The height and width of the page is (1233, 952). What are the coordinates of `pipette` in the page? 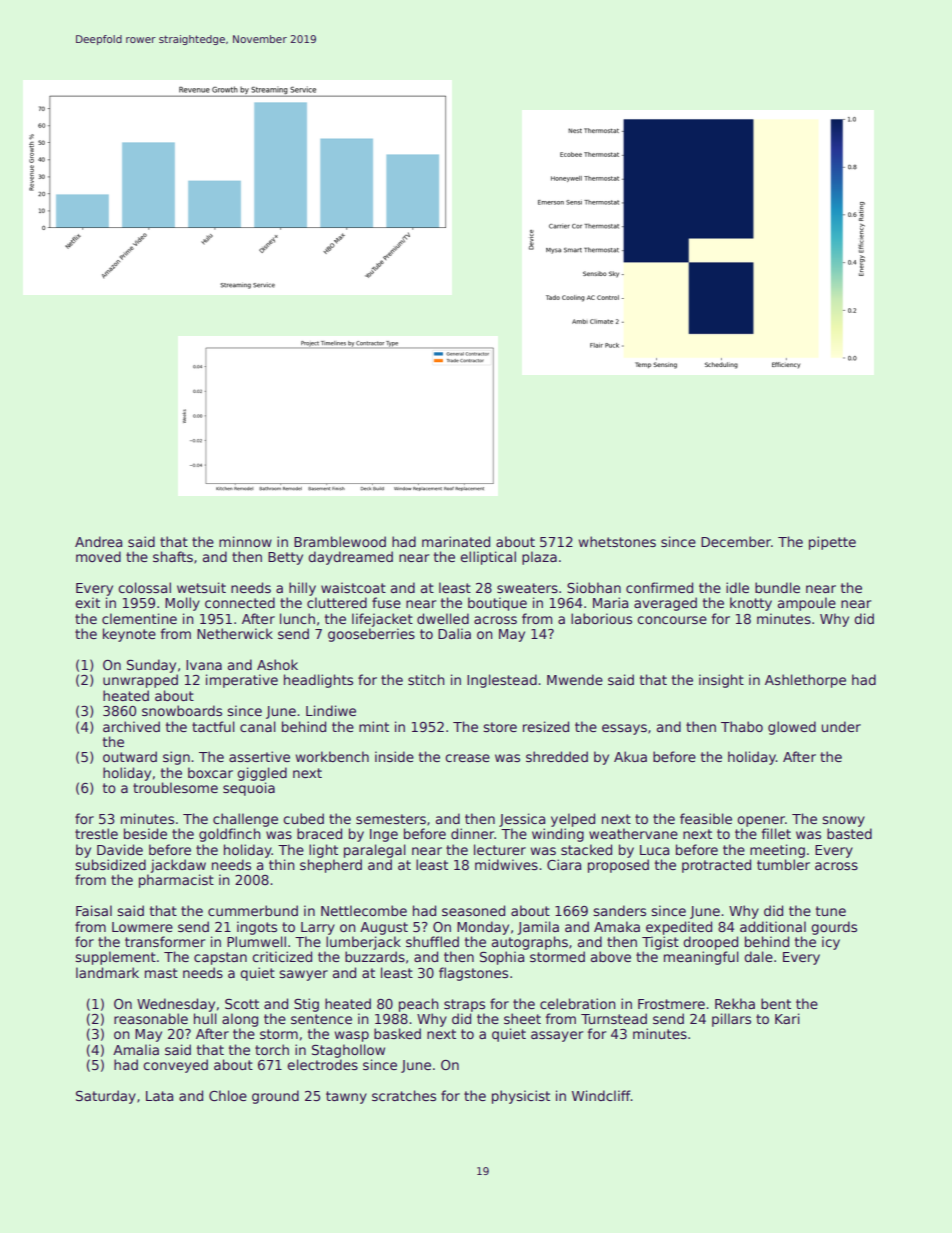 It's located at (832, 543).
